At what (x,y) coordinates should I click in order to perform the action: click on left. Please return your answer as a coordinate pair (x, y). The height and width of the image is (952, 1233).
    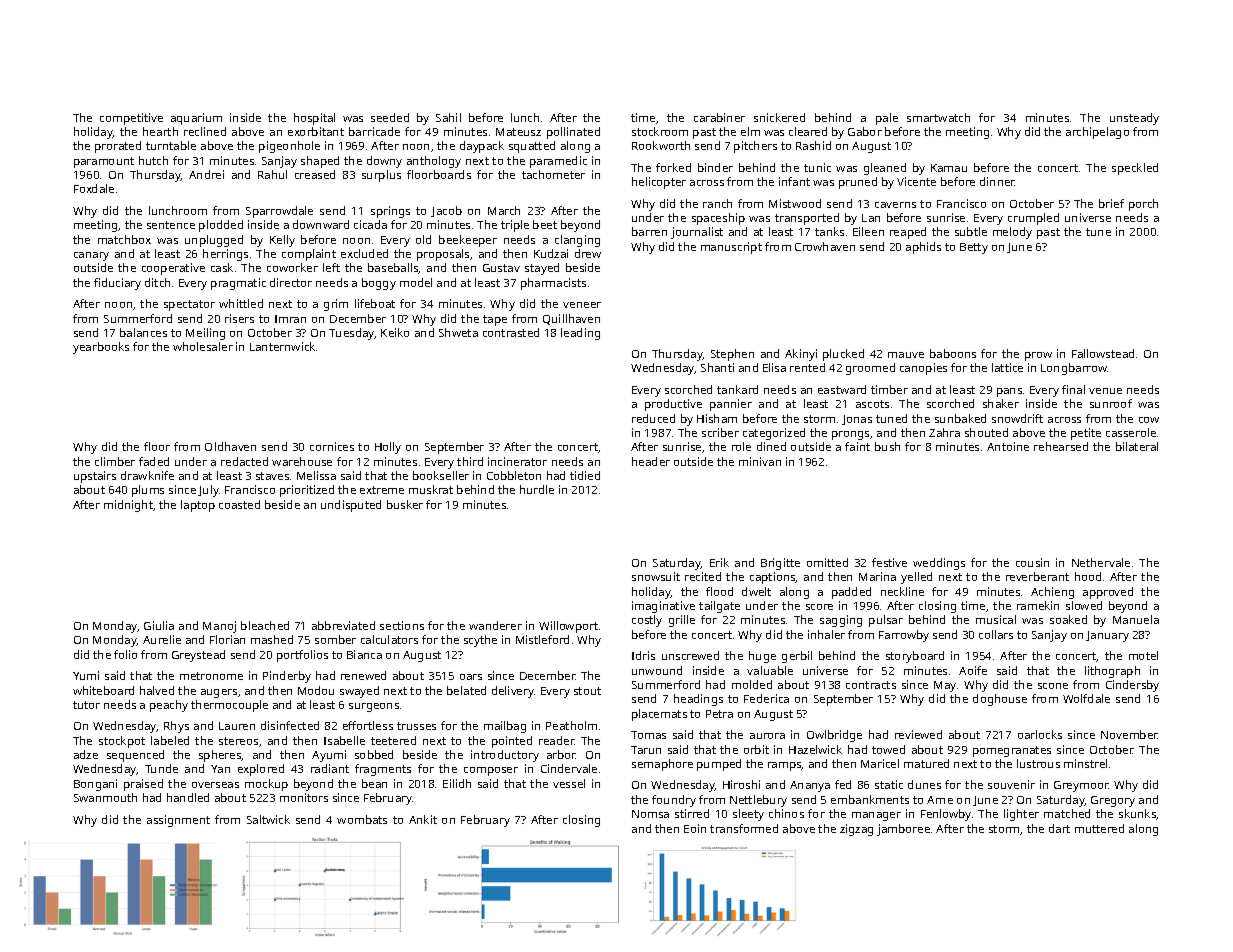
    Looking at the image, I should click on (331, 267).
